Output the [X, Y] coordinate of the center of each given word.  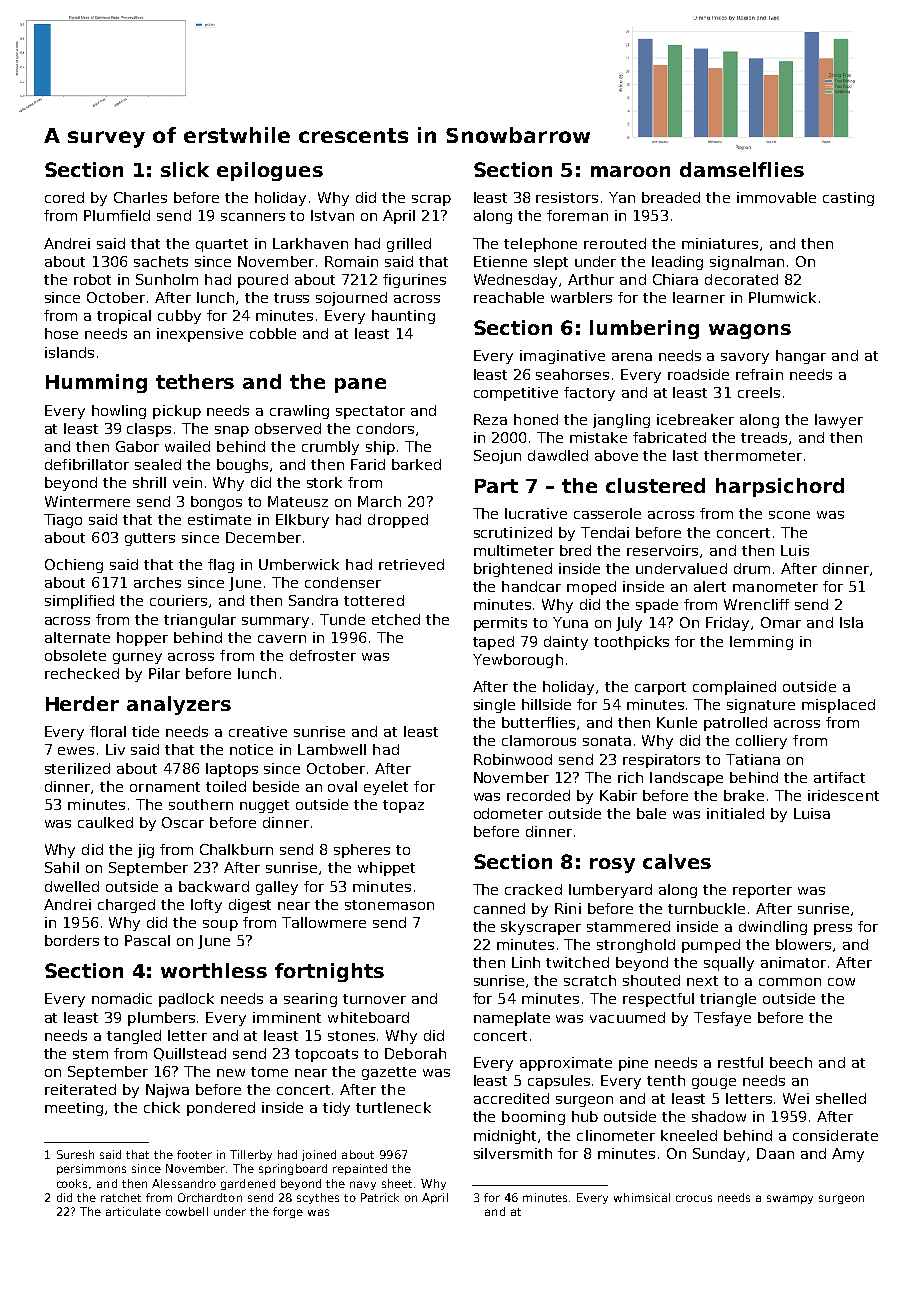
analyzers [179, 705]
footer [194, 1154]
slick [185, 169]
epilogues [270, 171]
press [833, 929]
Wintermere [87, 501]
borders [72, 940]
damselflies [742, 169]
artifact [839, 777]
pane [360, 385]
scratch [590, 980]
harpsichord [780, 487]
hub [585, 1116]
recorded [538, 795]
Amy [848, 1155]
